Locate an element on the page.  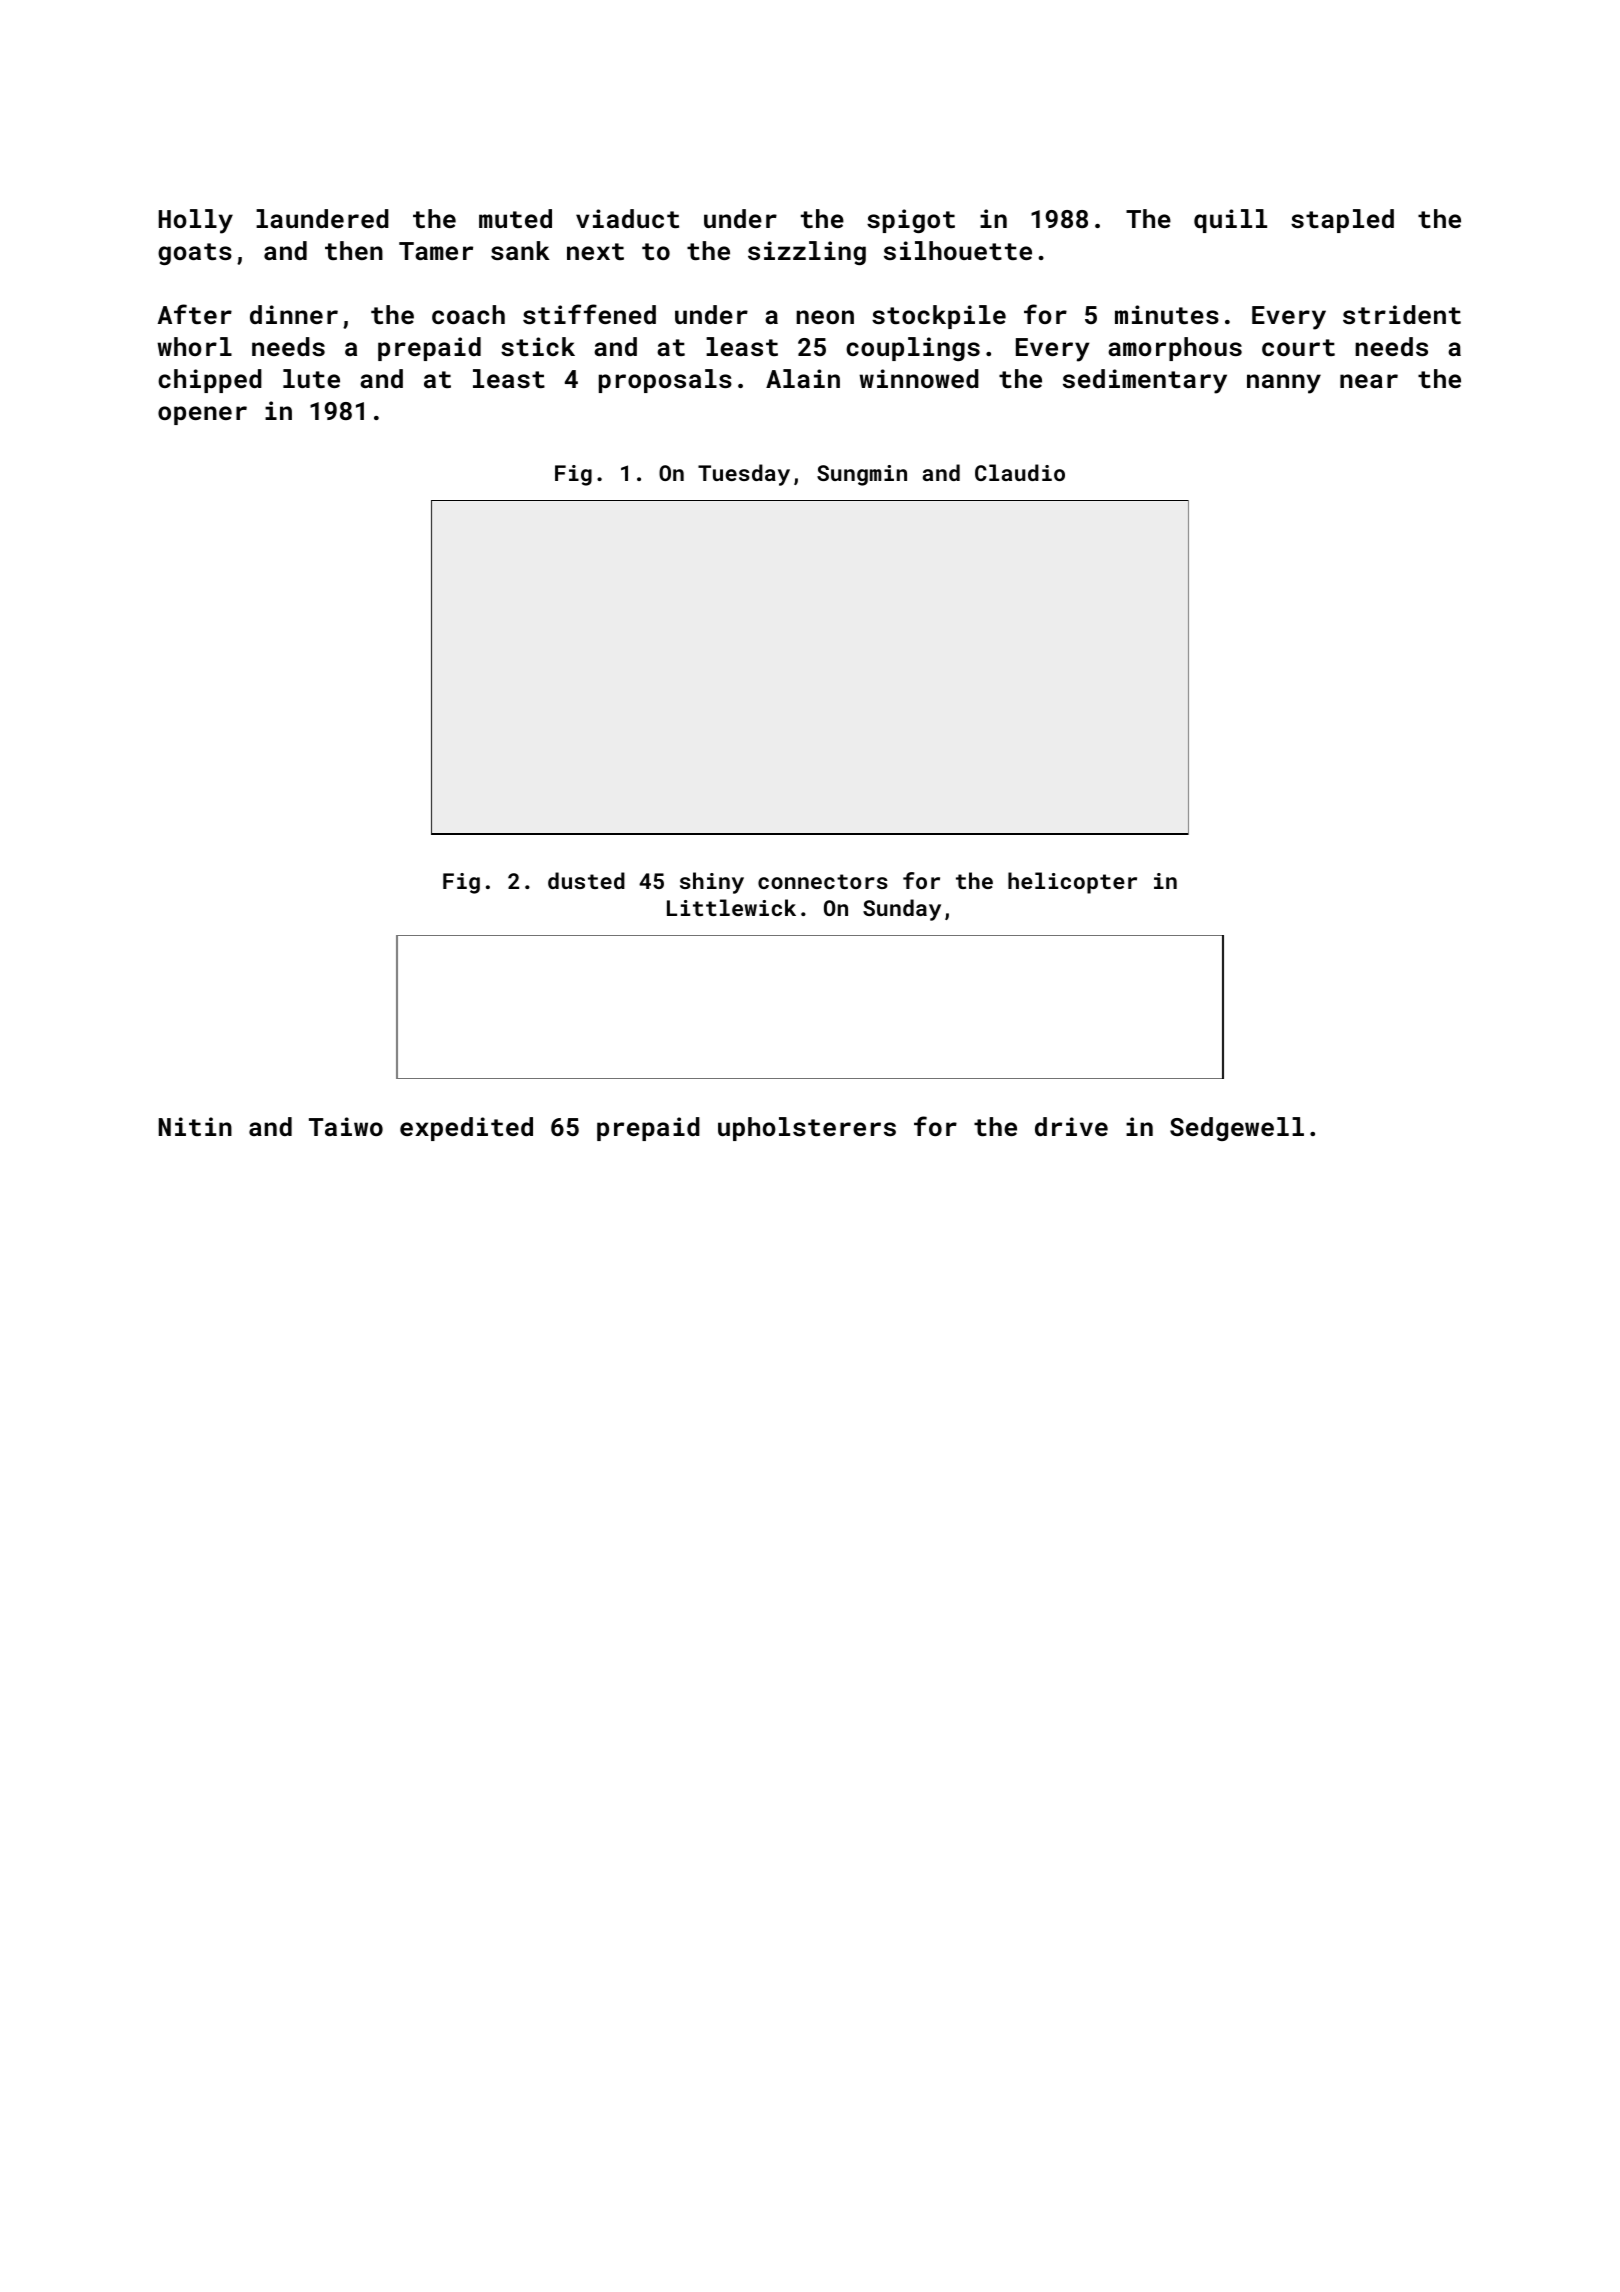
Claudio is located at coordinates (1020, 472).
